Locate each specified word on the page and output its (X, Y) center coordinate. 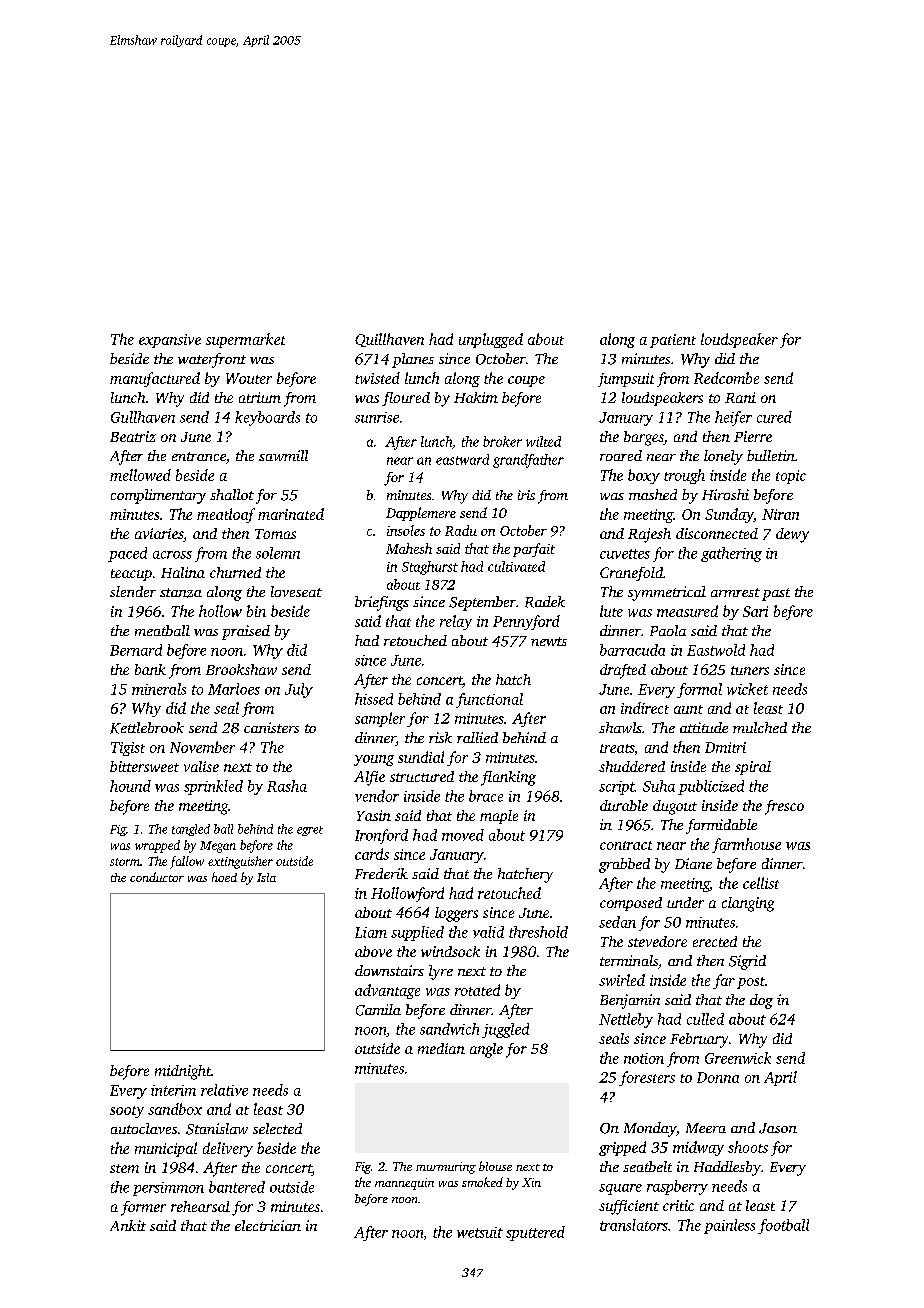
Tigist (128, 749)
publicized (711, 787)
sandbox (175, 1109)
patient (673, 341)
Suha (659, 786)
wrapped (157, 846)
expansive (170, 341)
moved (463, 835)
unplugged (491, 340)
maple (499, 817)
